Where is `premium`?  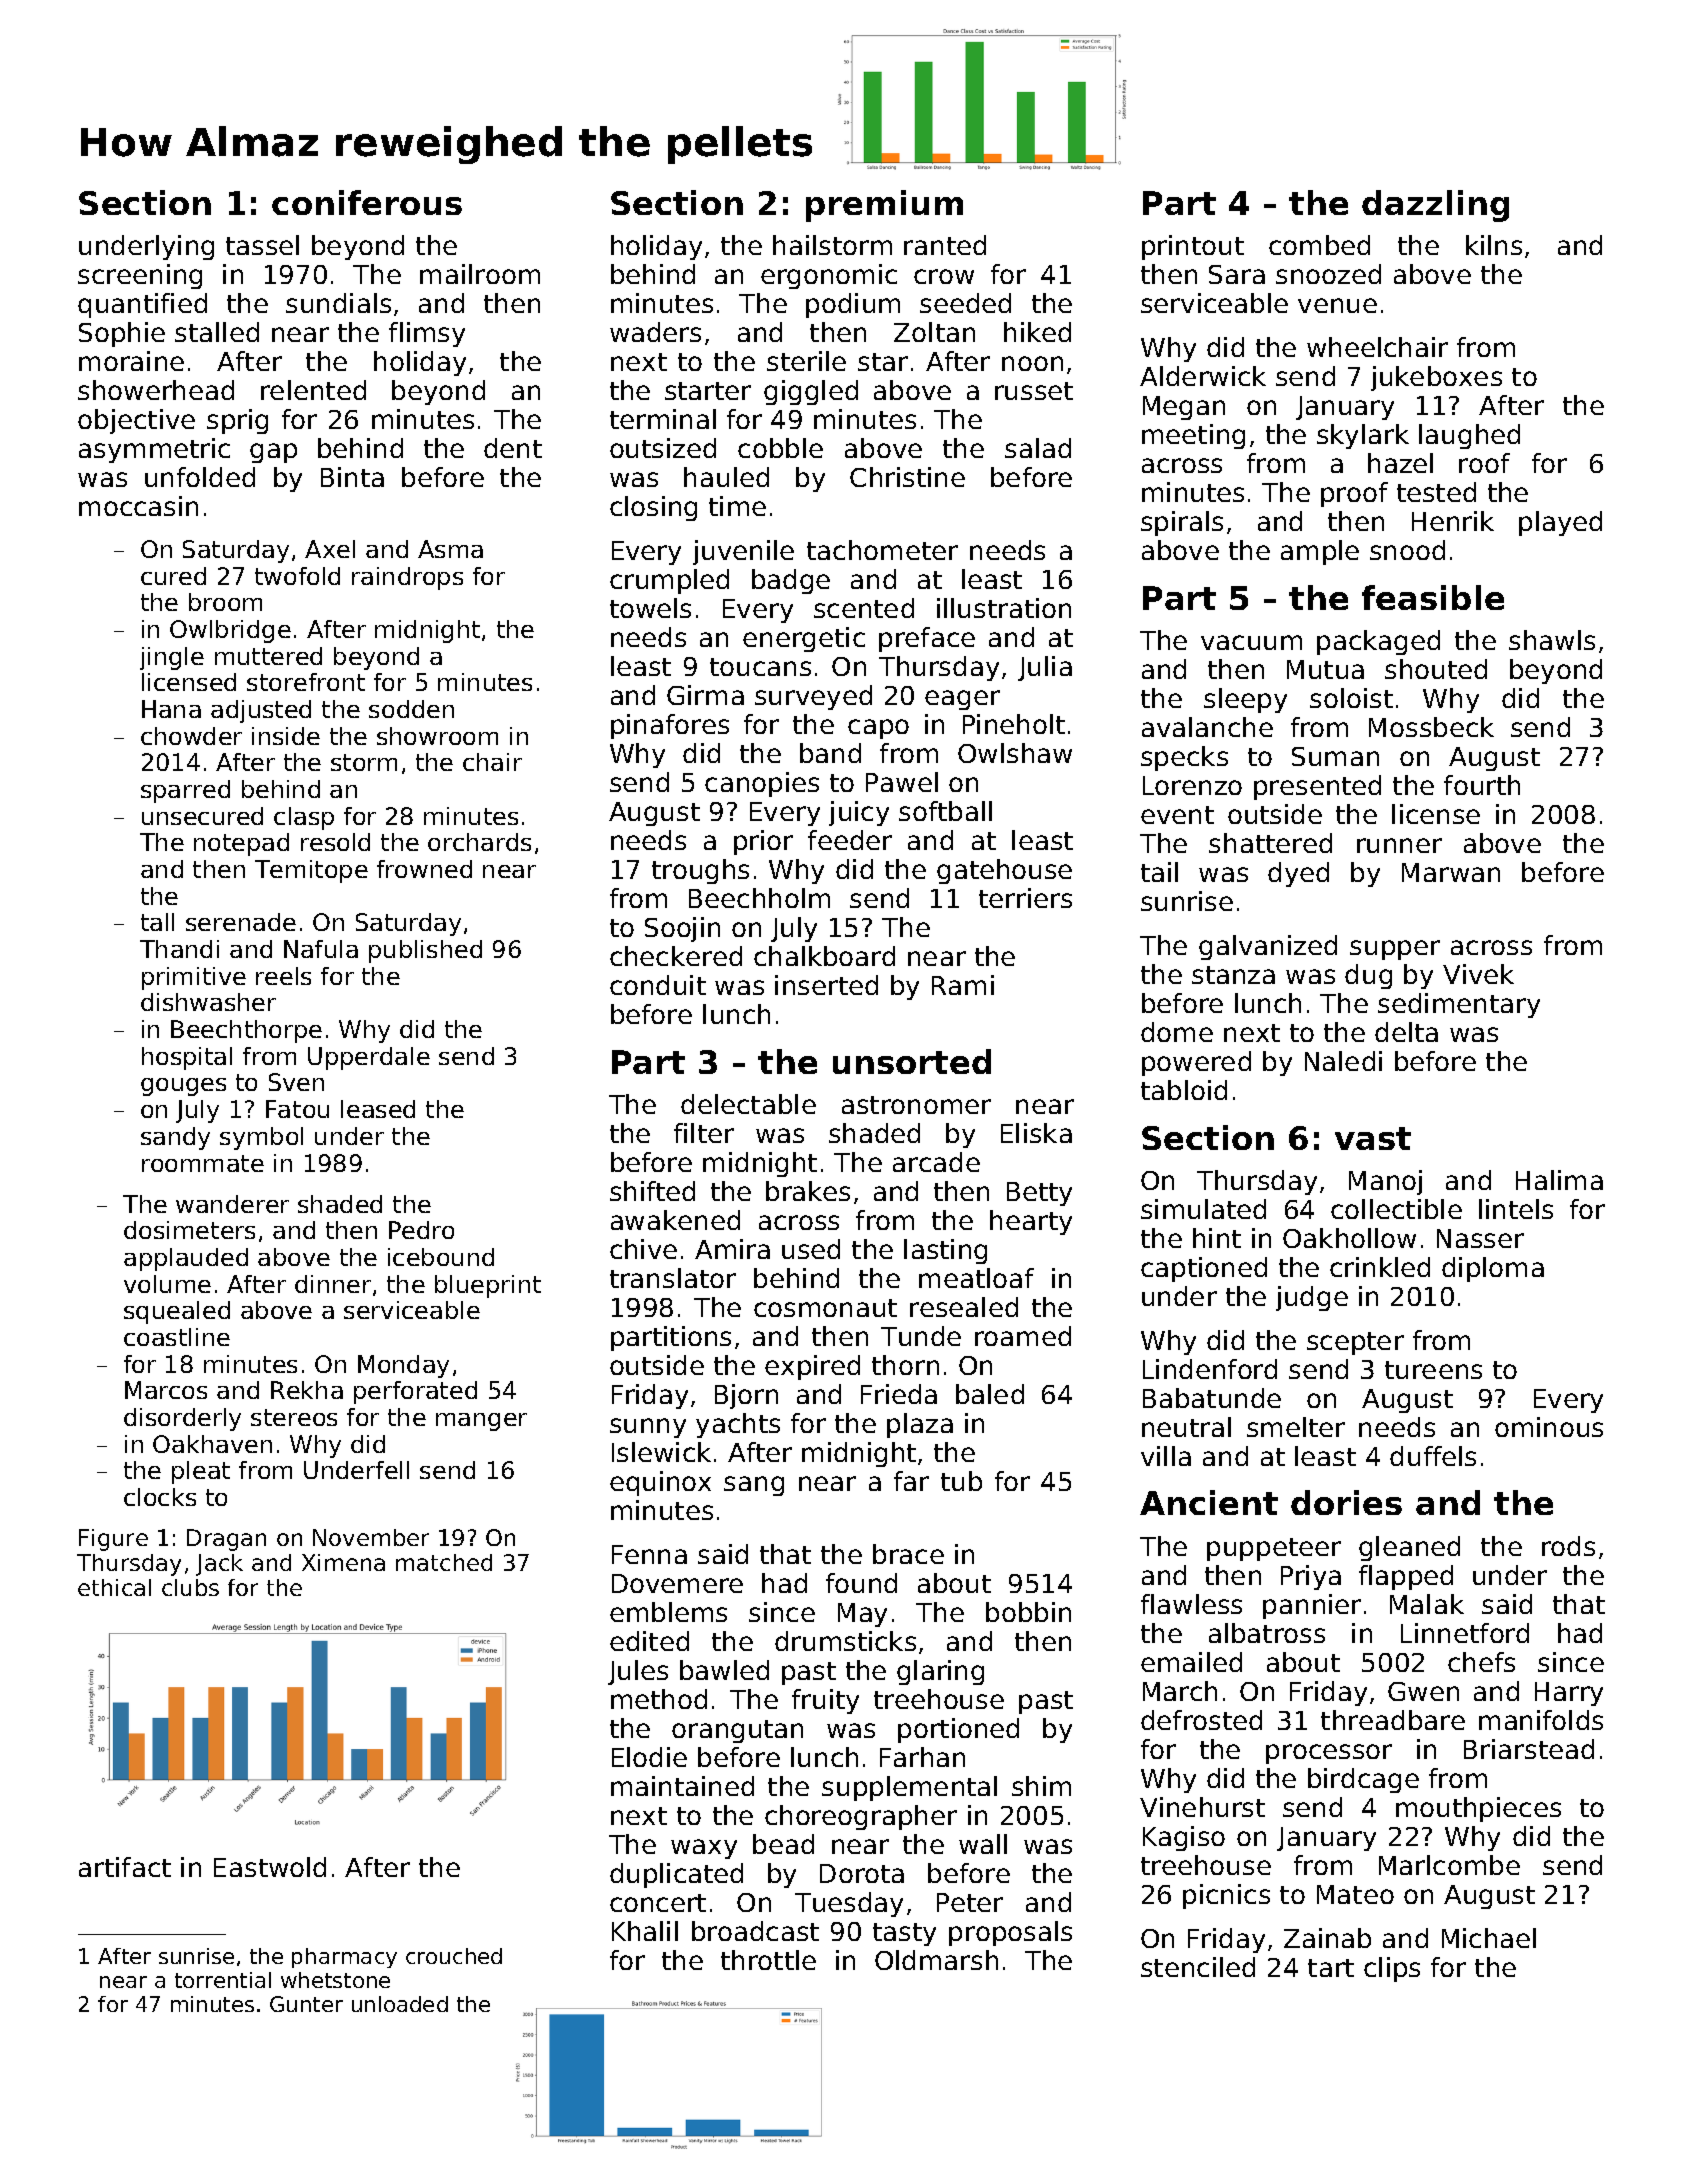 premium is located at coordinates (884, 206).
